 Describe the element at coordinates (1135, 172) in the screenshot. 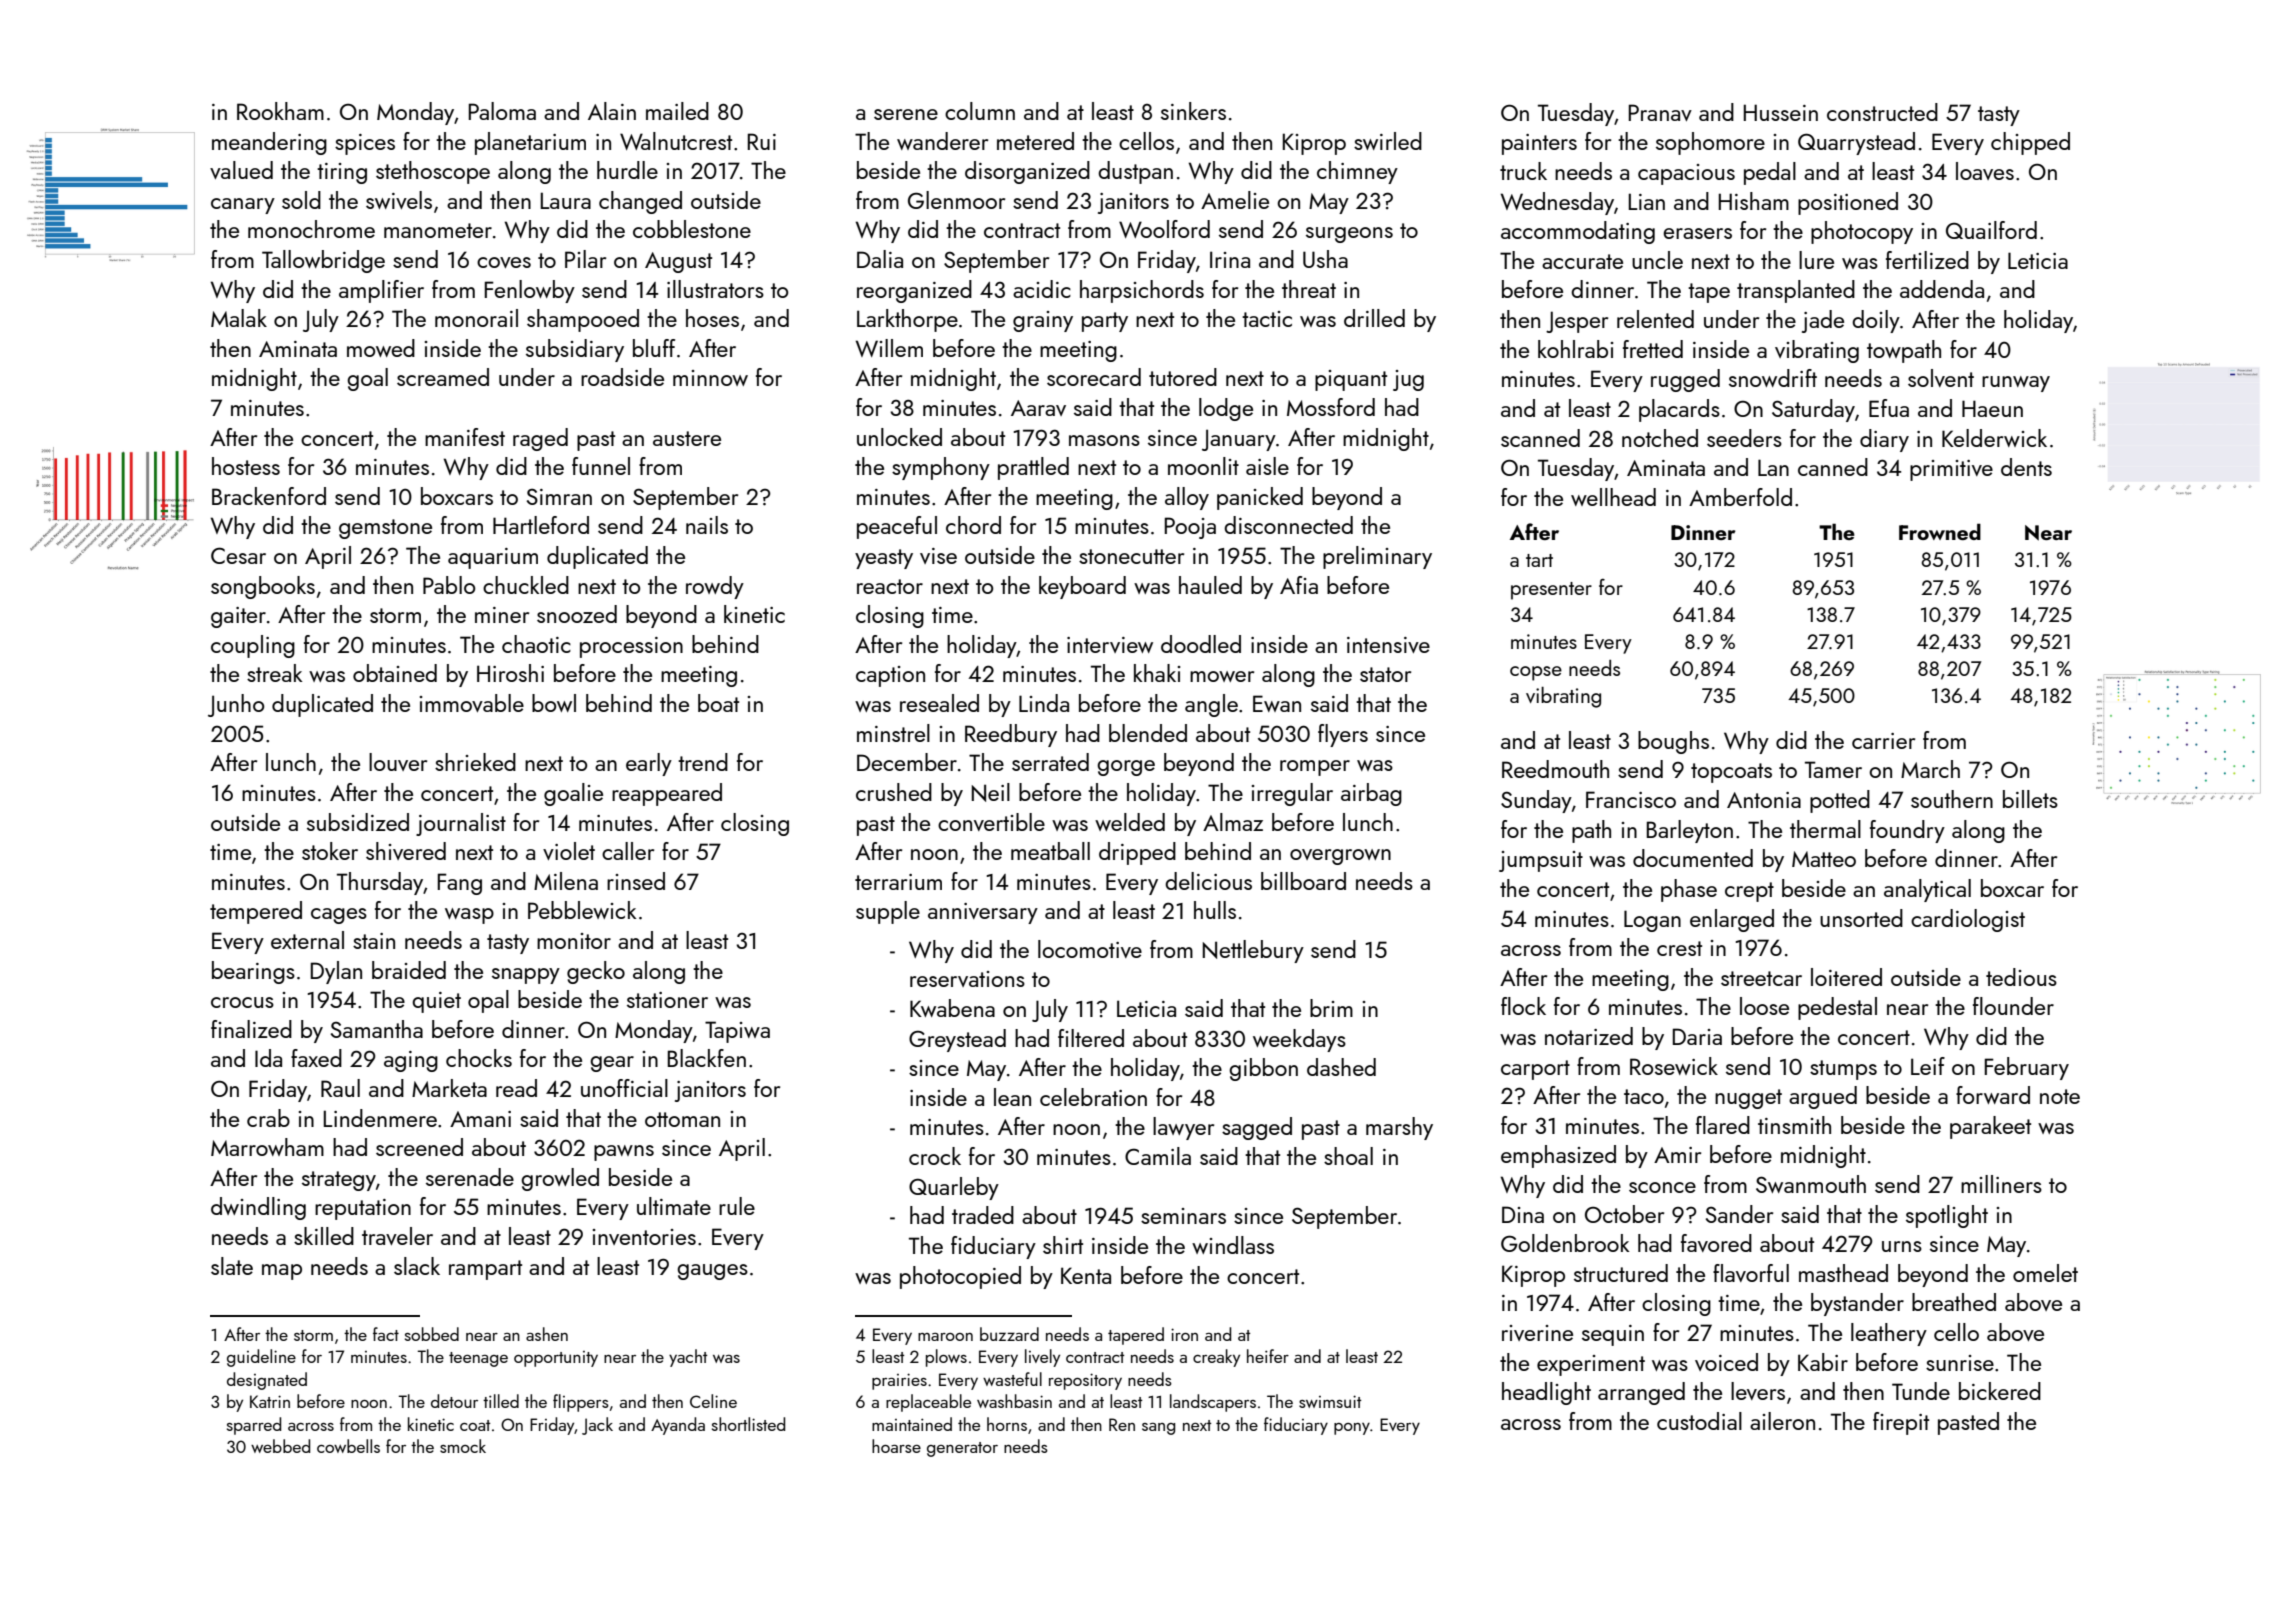

I see `dustpan` at that location.
